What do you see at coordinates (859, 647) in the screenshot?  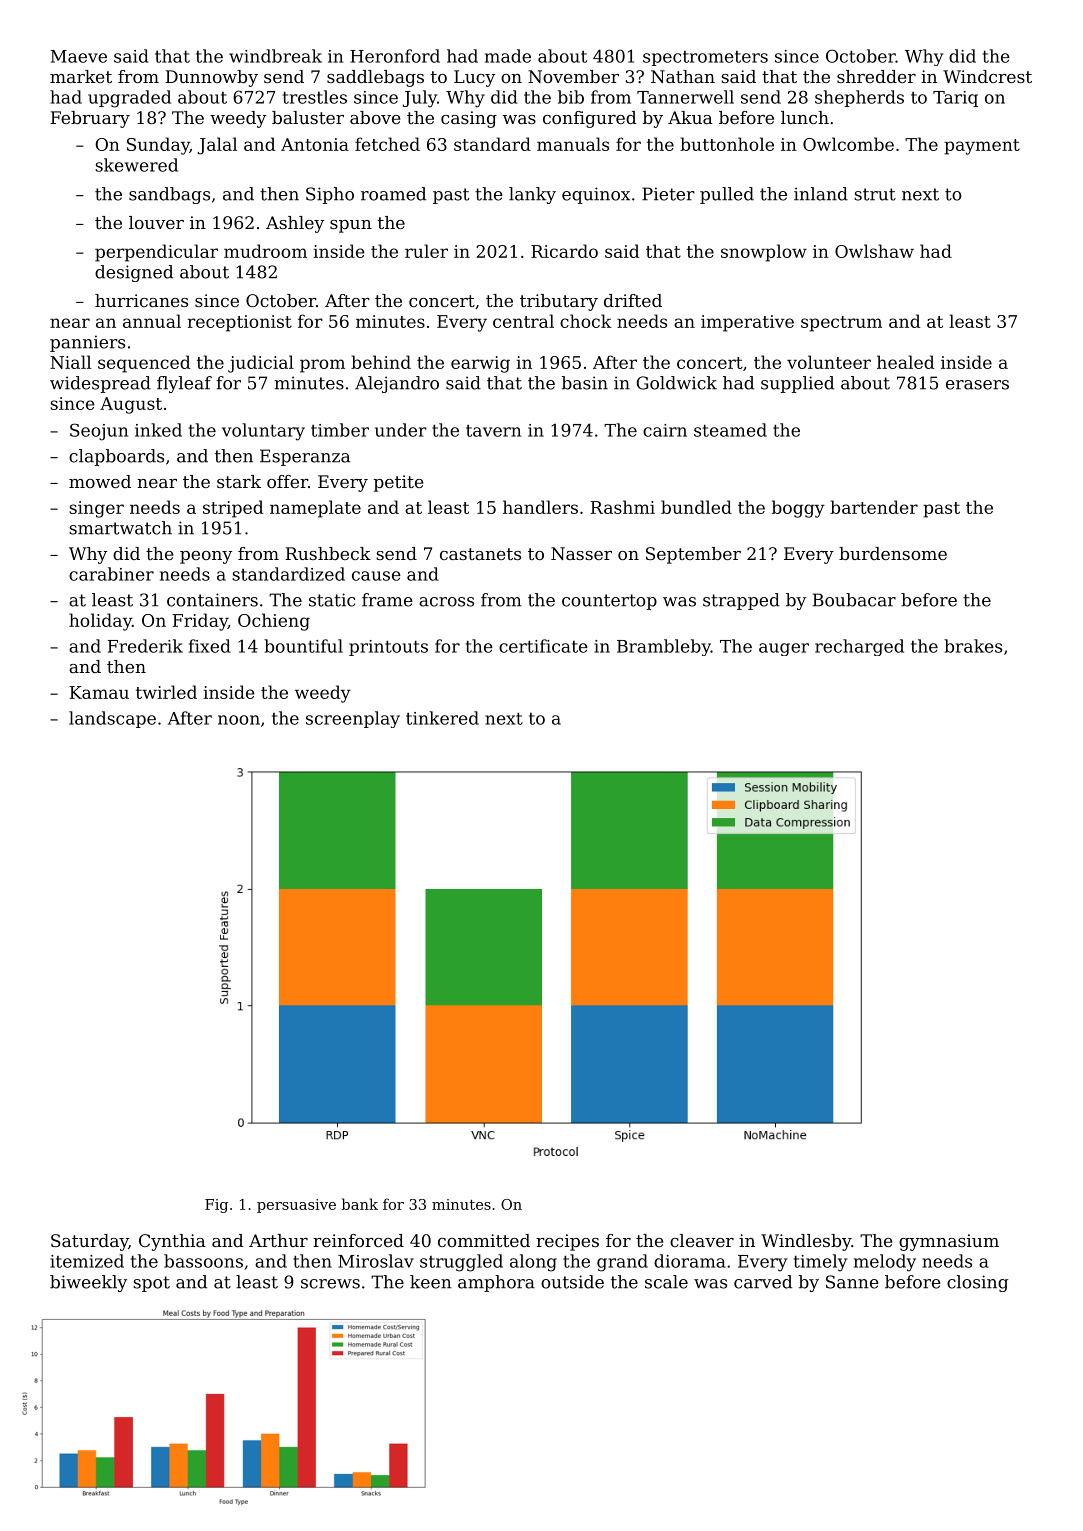 I see `recharged` at bounding box center [859, 647].
